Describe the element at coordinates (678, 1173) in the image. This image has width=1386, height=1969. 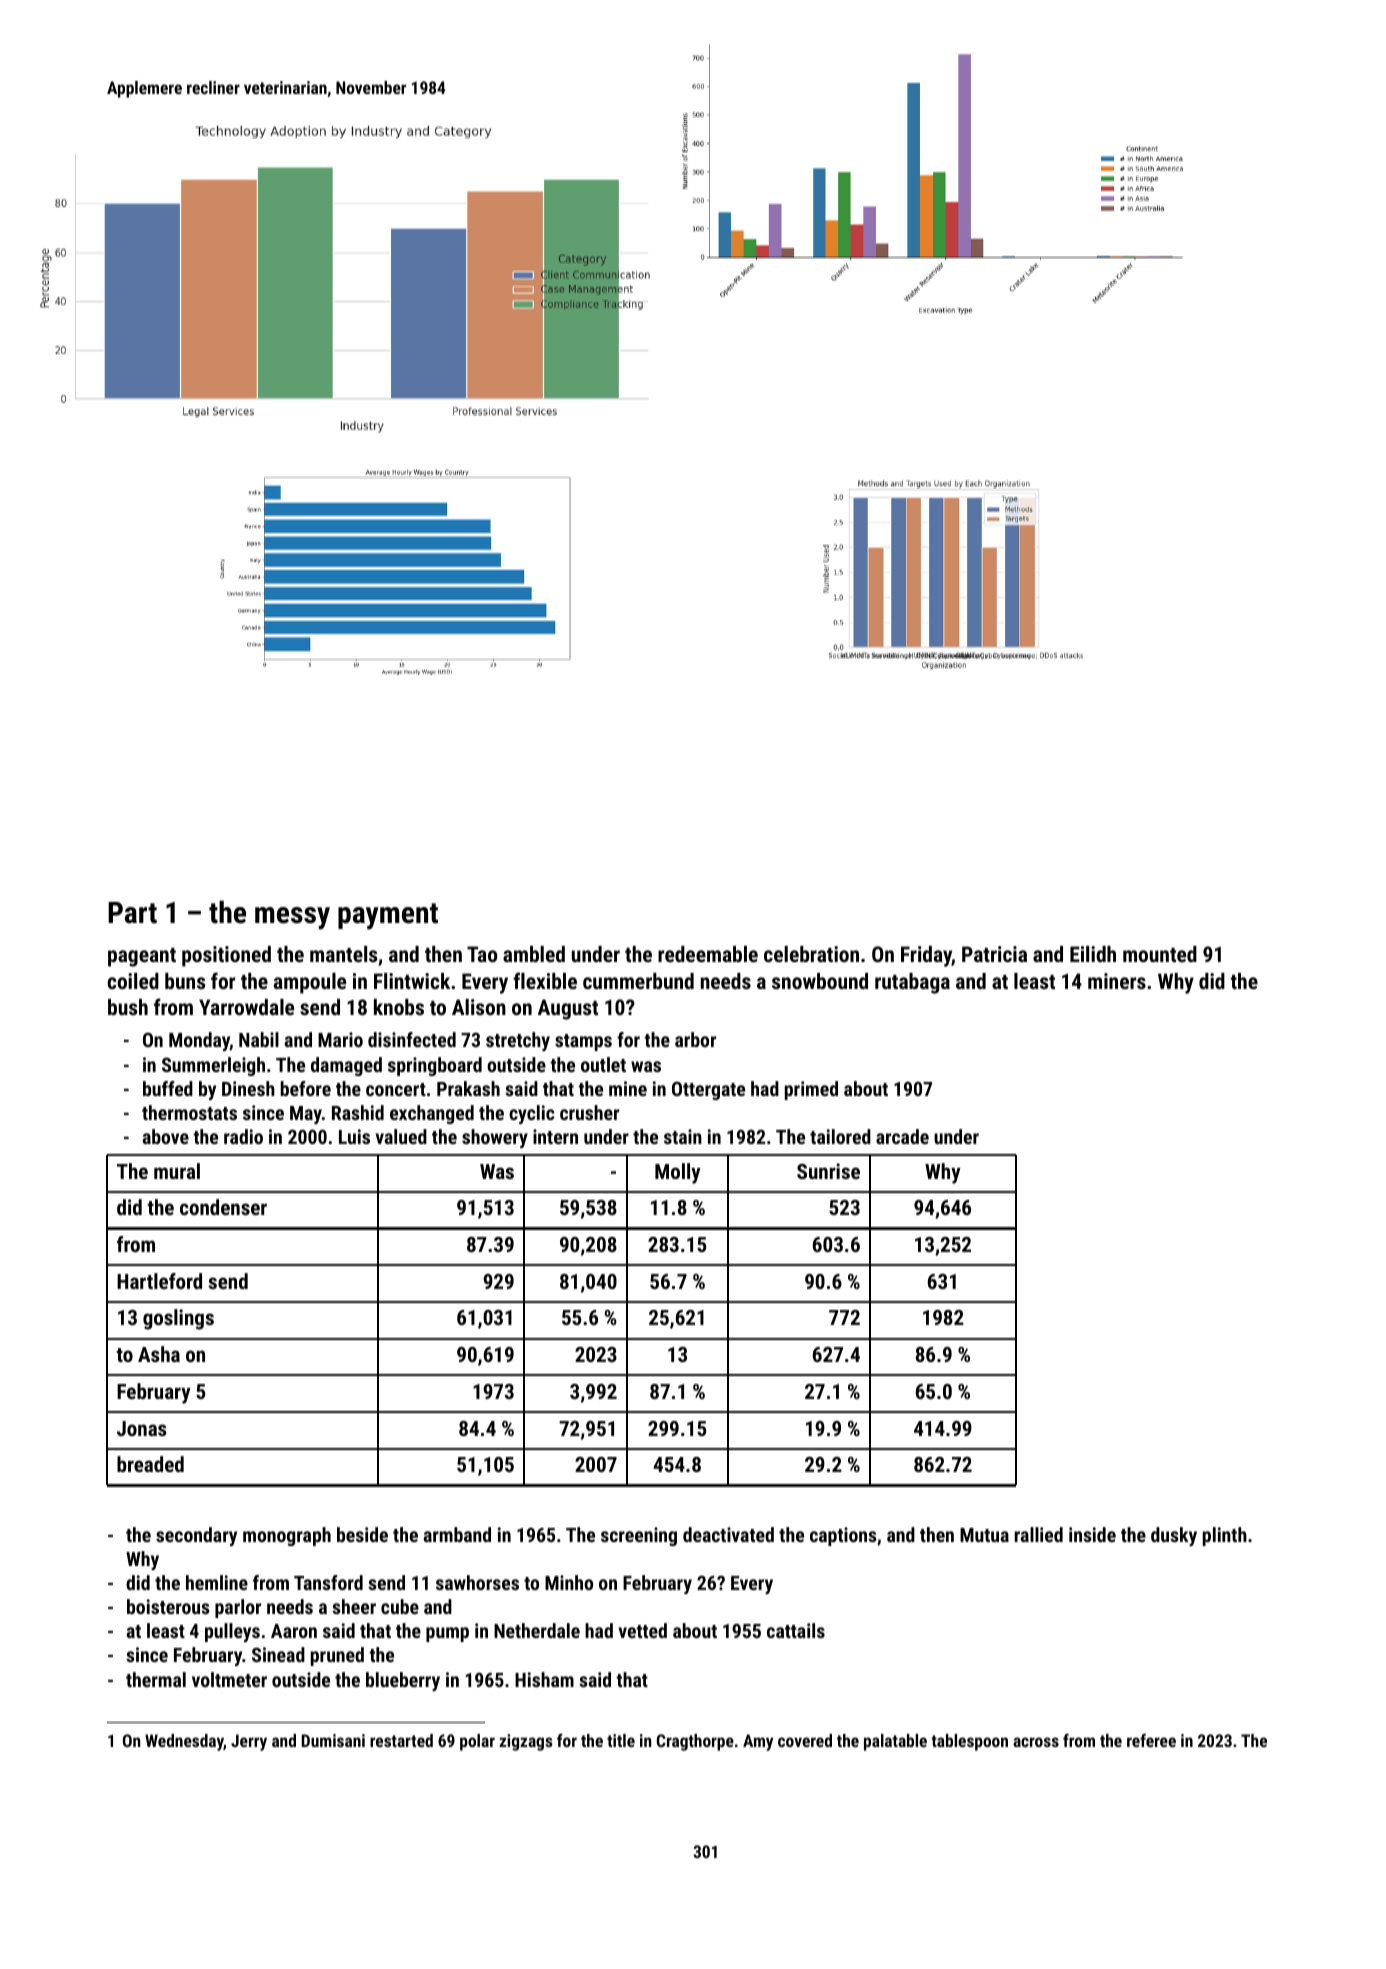
I see `Molly` at that location.
